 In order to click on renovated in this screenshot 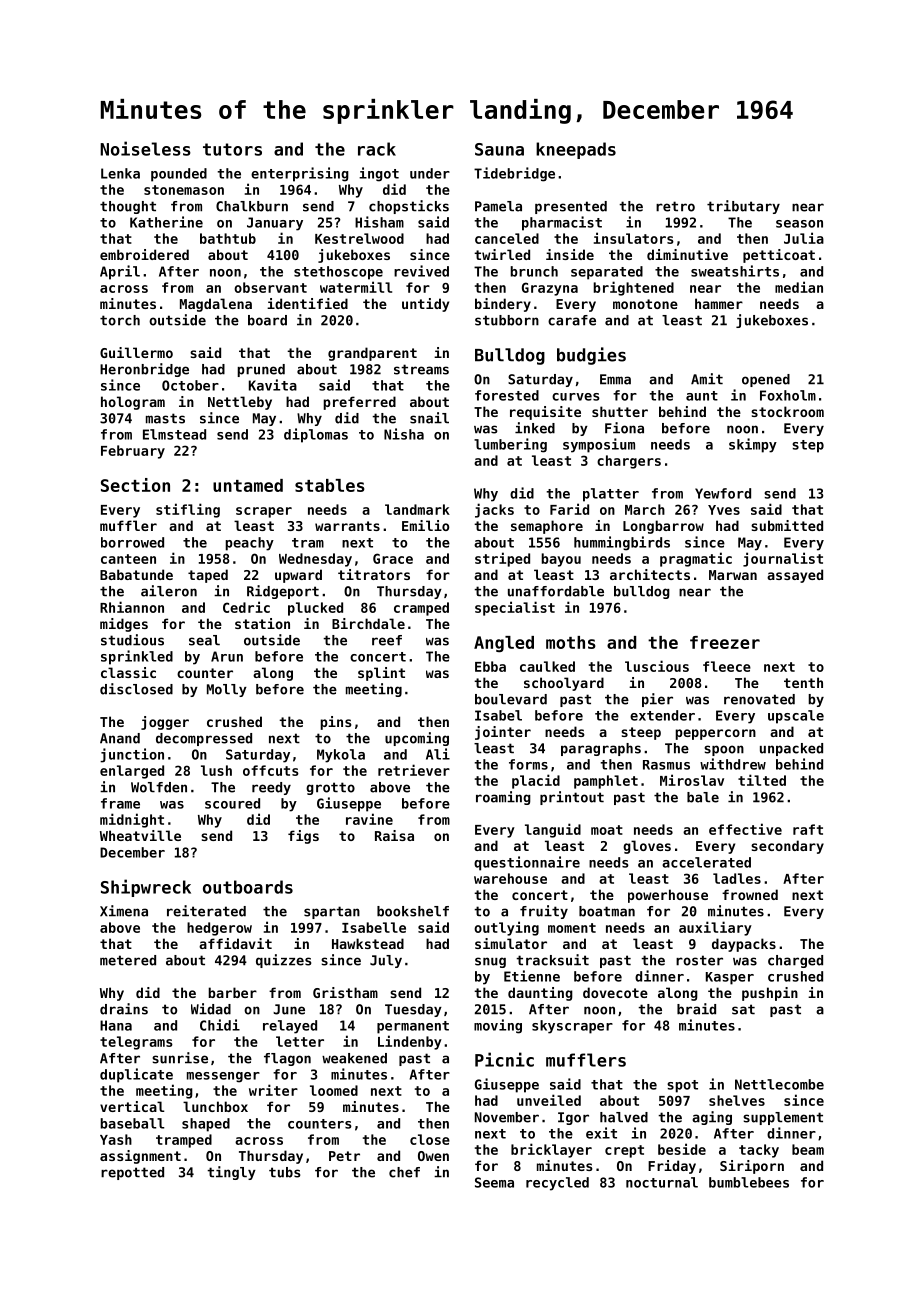, I will do `click(759, 699)`.
